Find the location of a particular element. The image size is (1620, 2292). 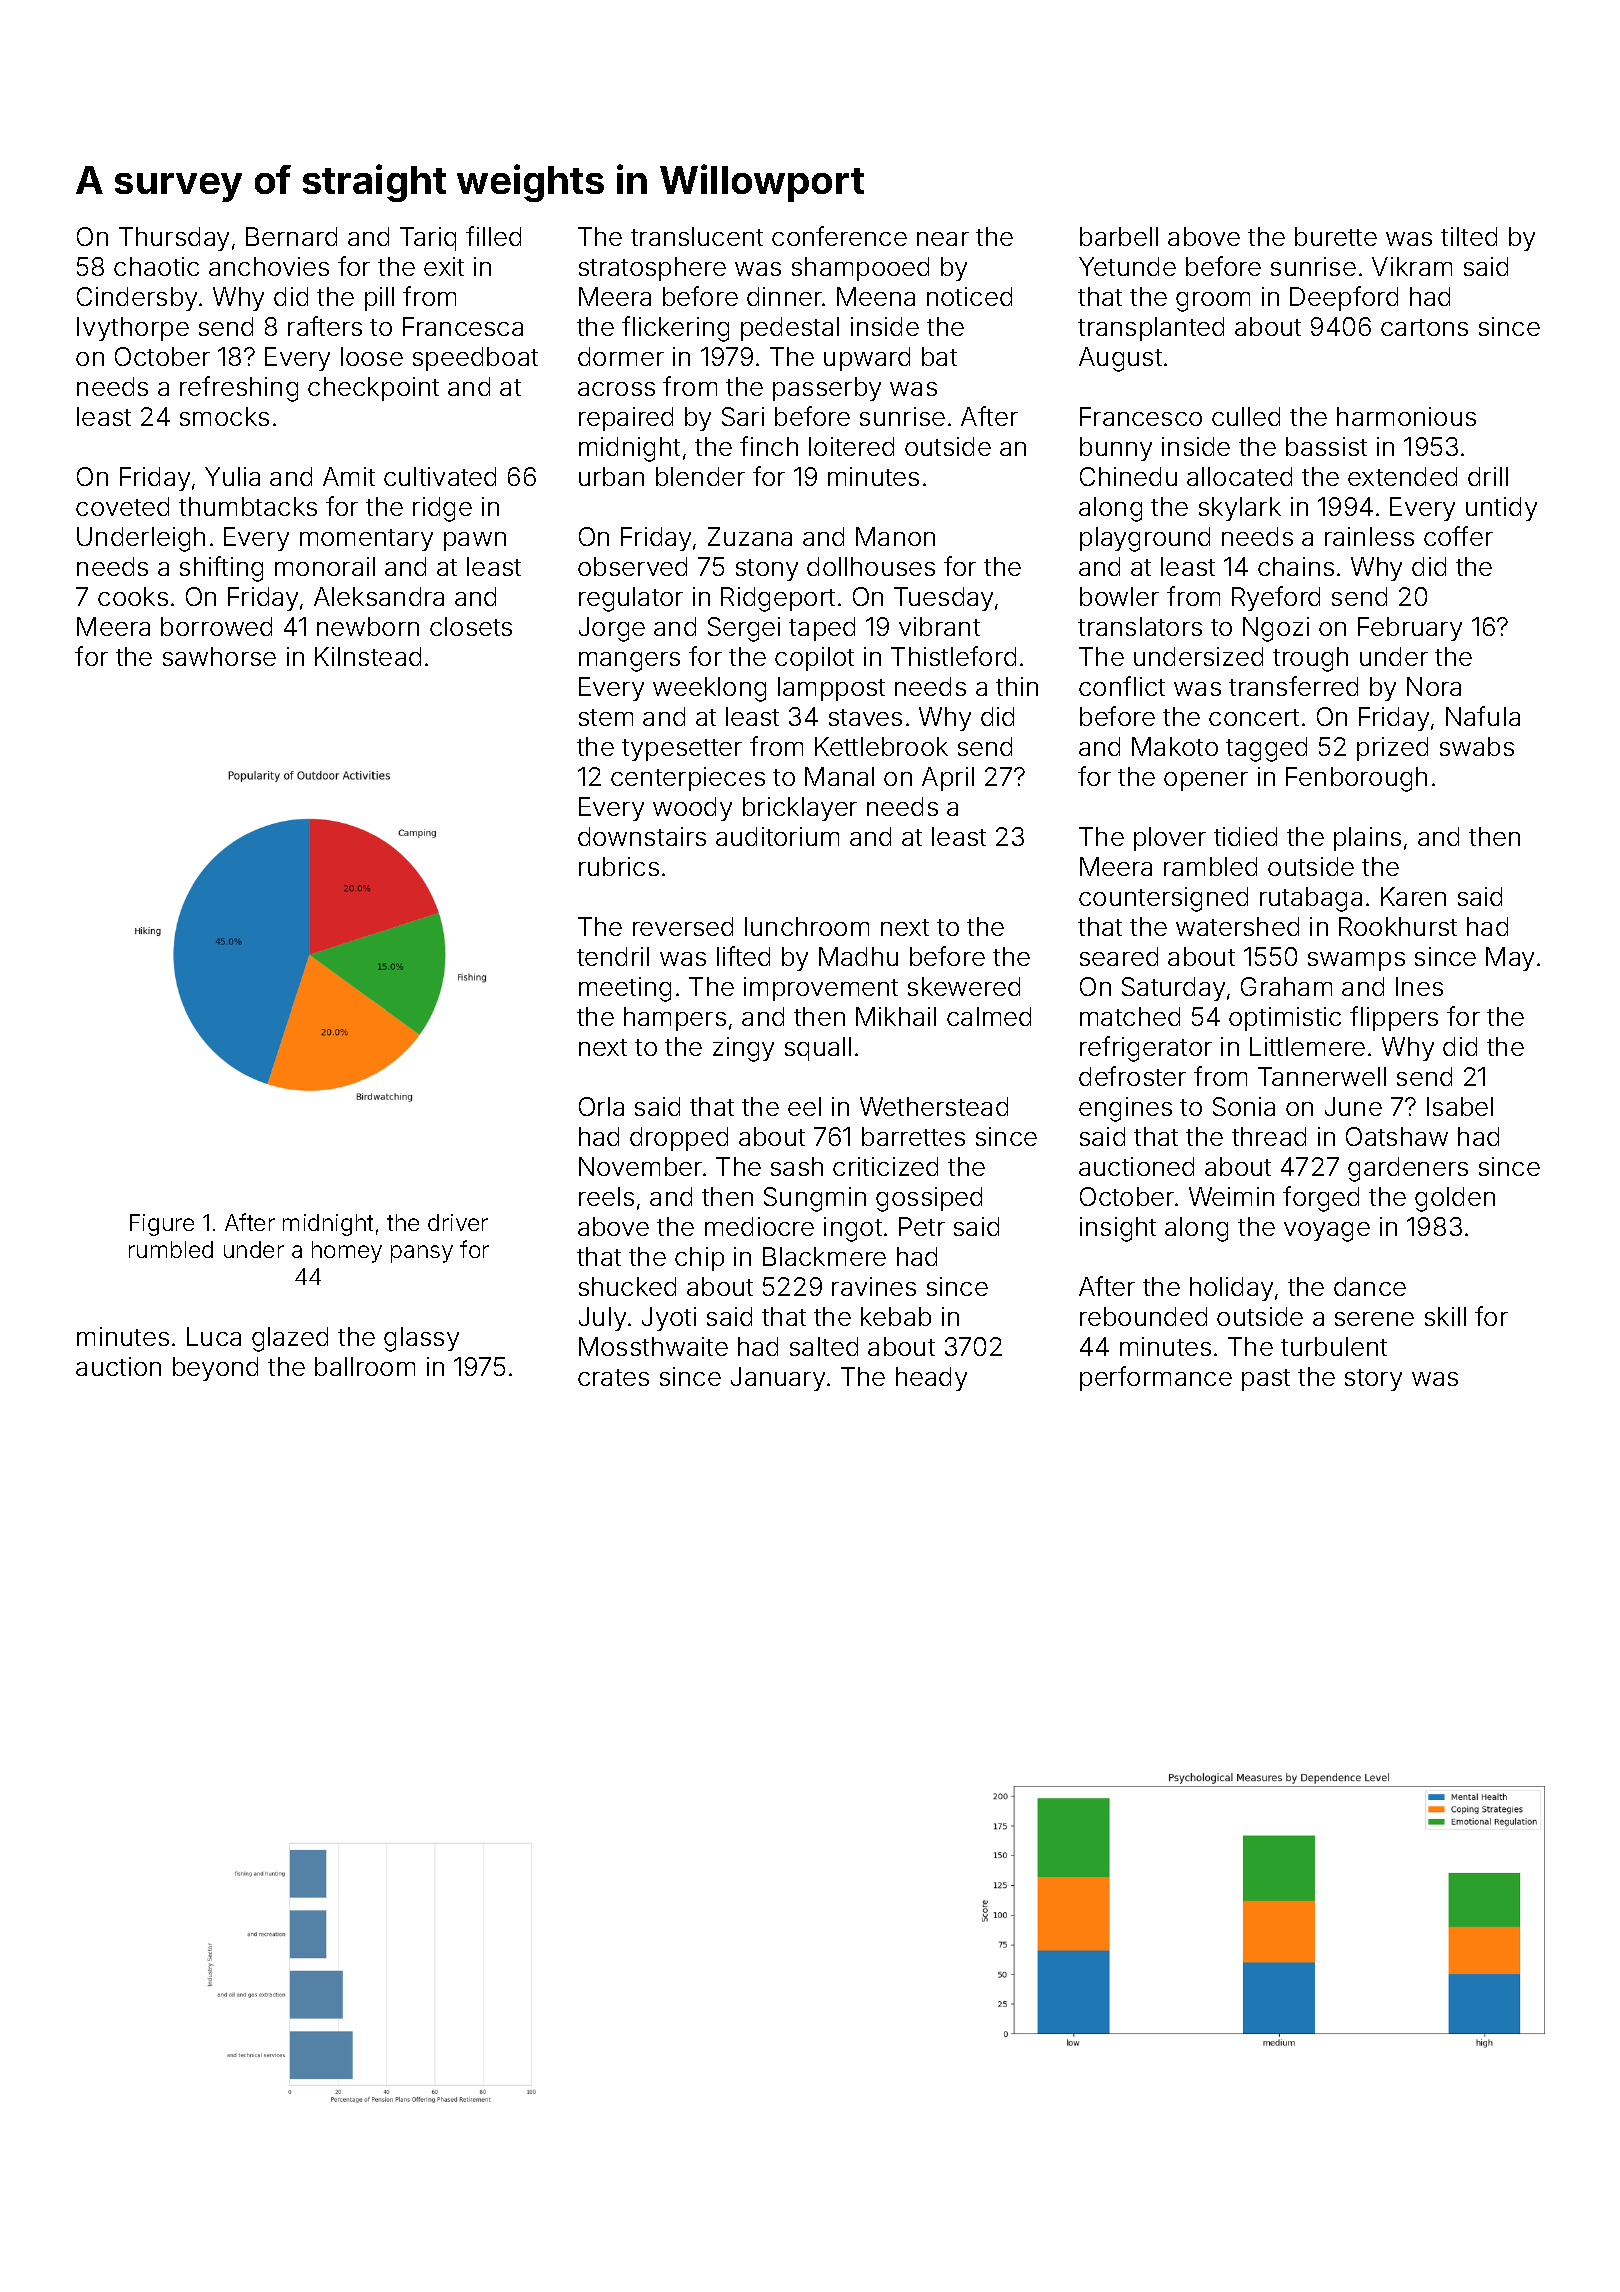

downstairs is located at coordinates (642, 836).
